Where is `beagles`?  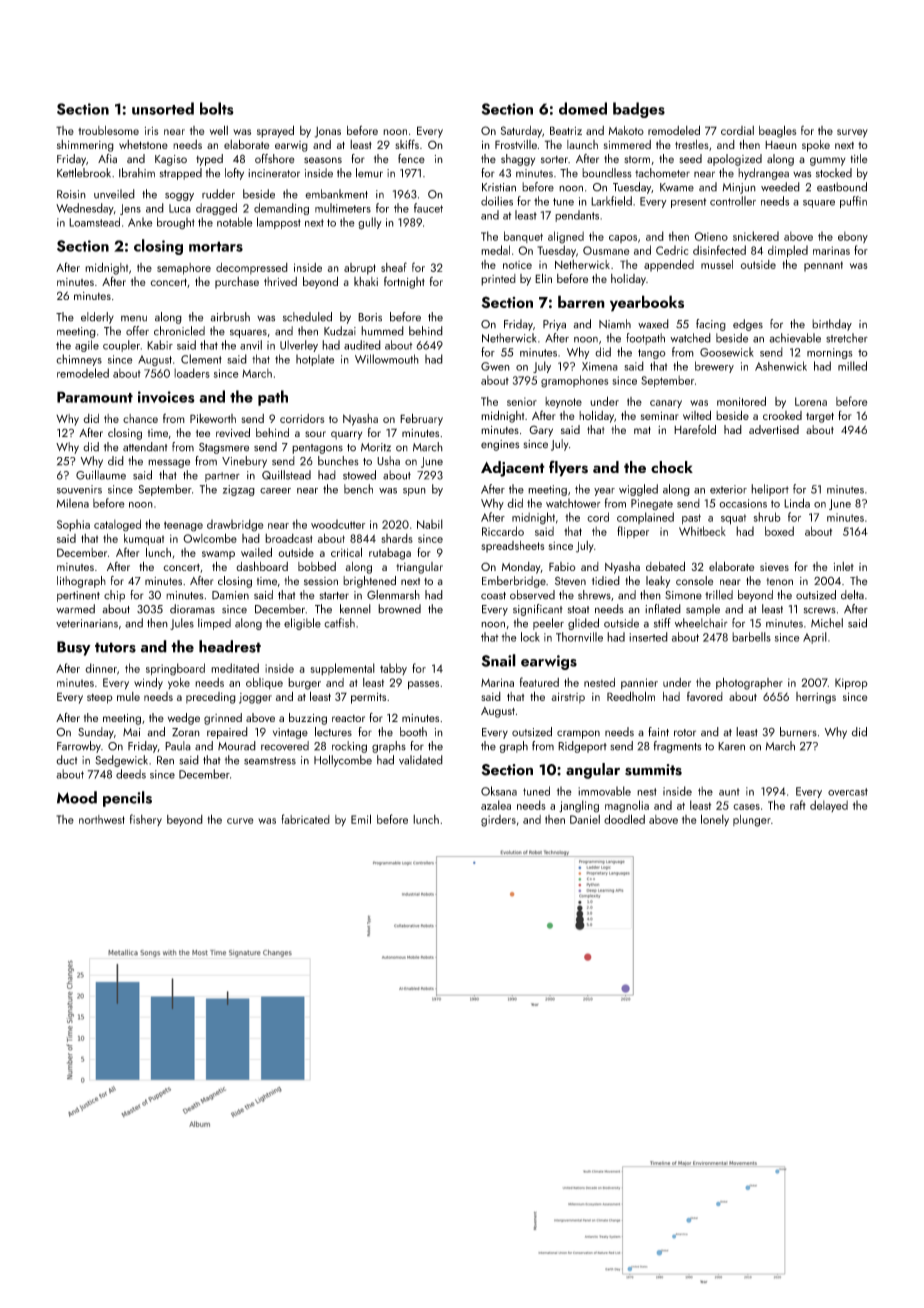 beagles is located at coordinates (778, 131).
